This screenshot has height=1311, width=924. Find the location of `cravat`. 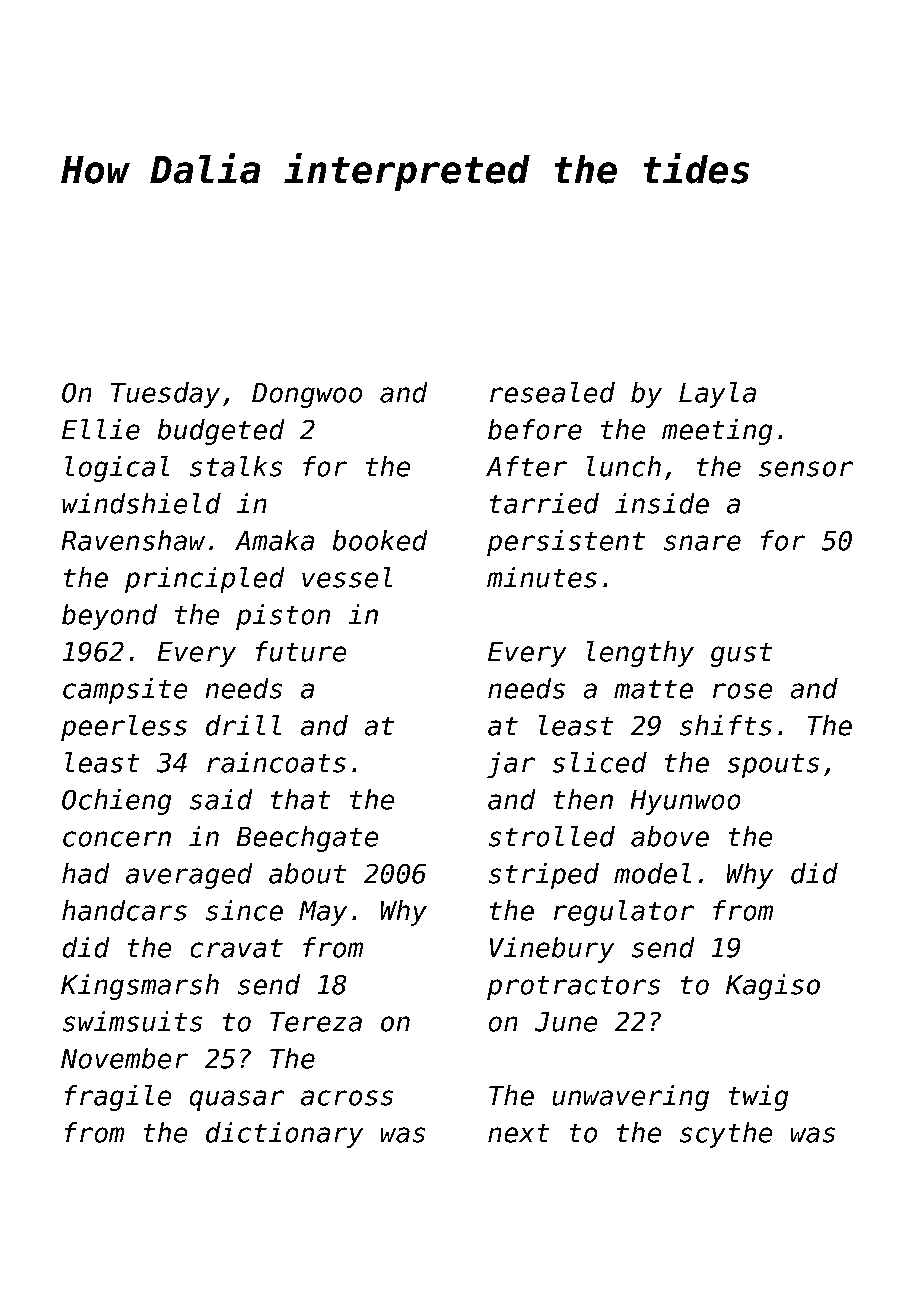

cravat is located at coordinates (237, 948).
